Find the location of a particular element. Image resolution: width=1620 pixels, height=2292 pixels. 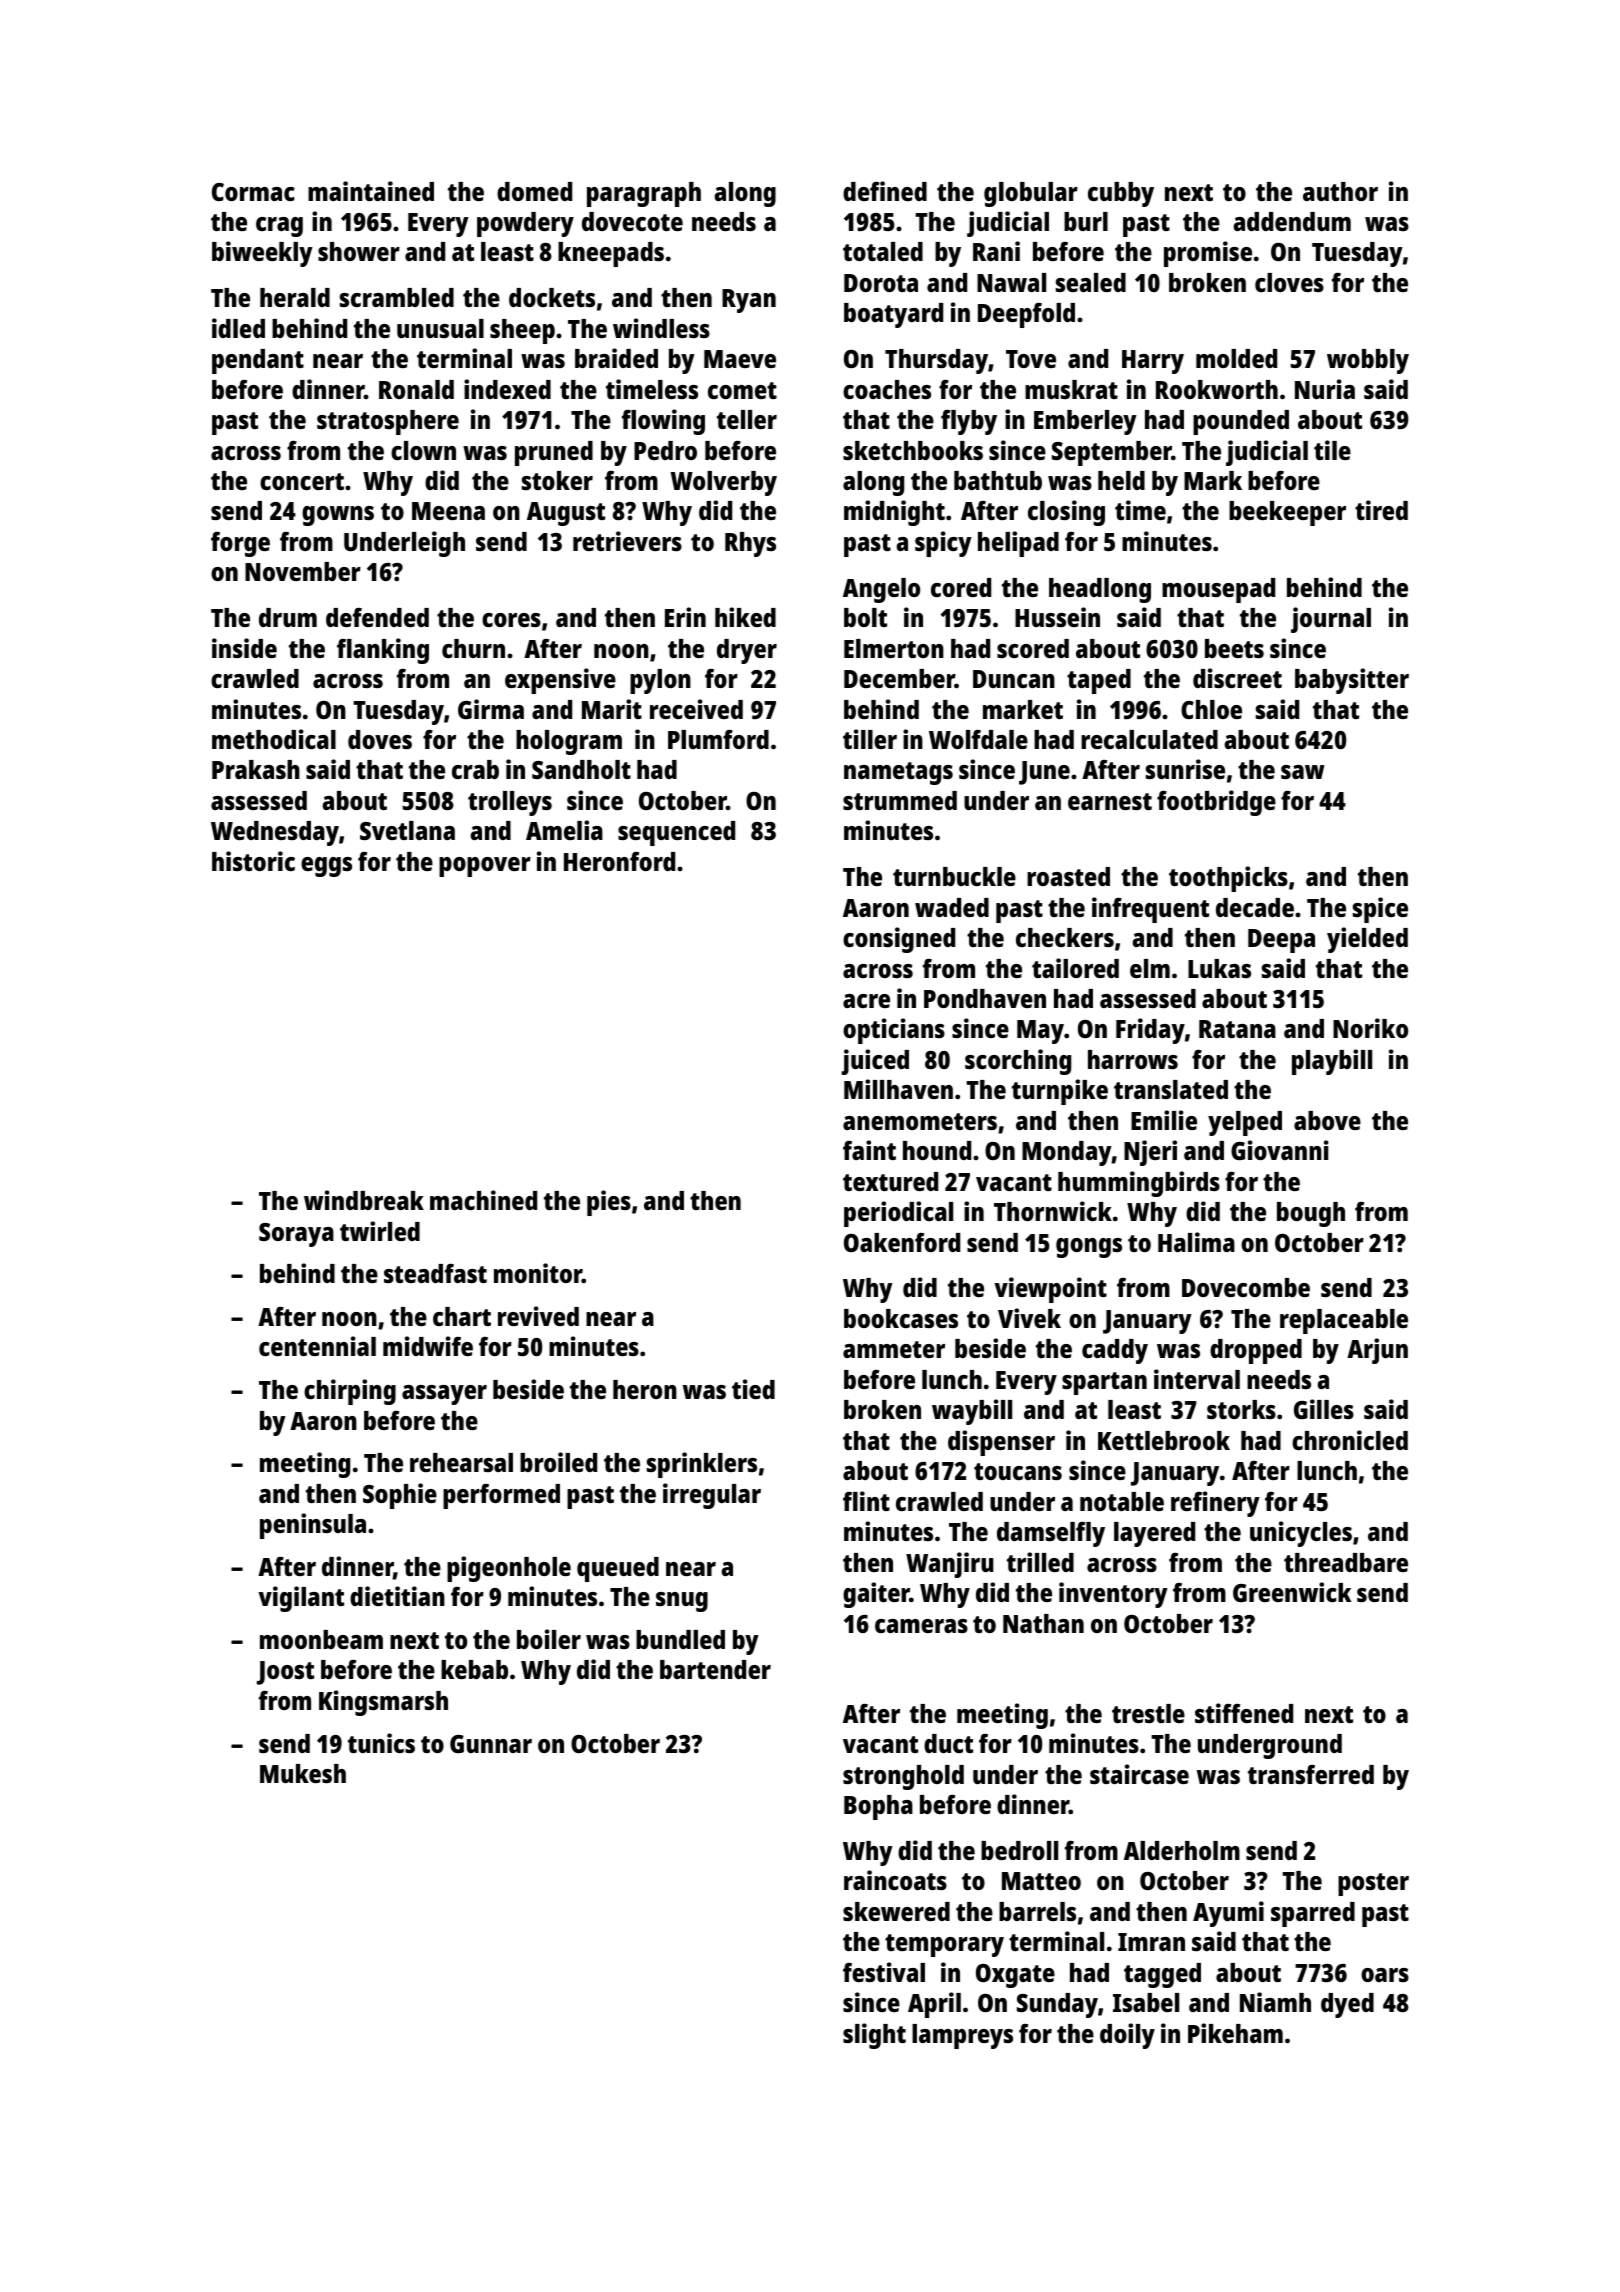

Soraya is located at coordinates (296, 1235).
